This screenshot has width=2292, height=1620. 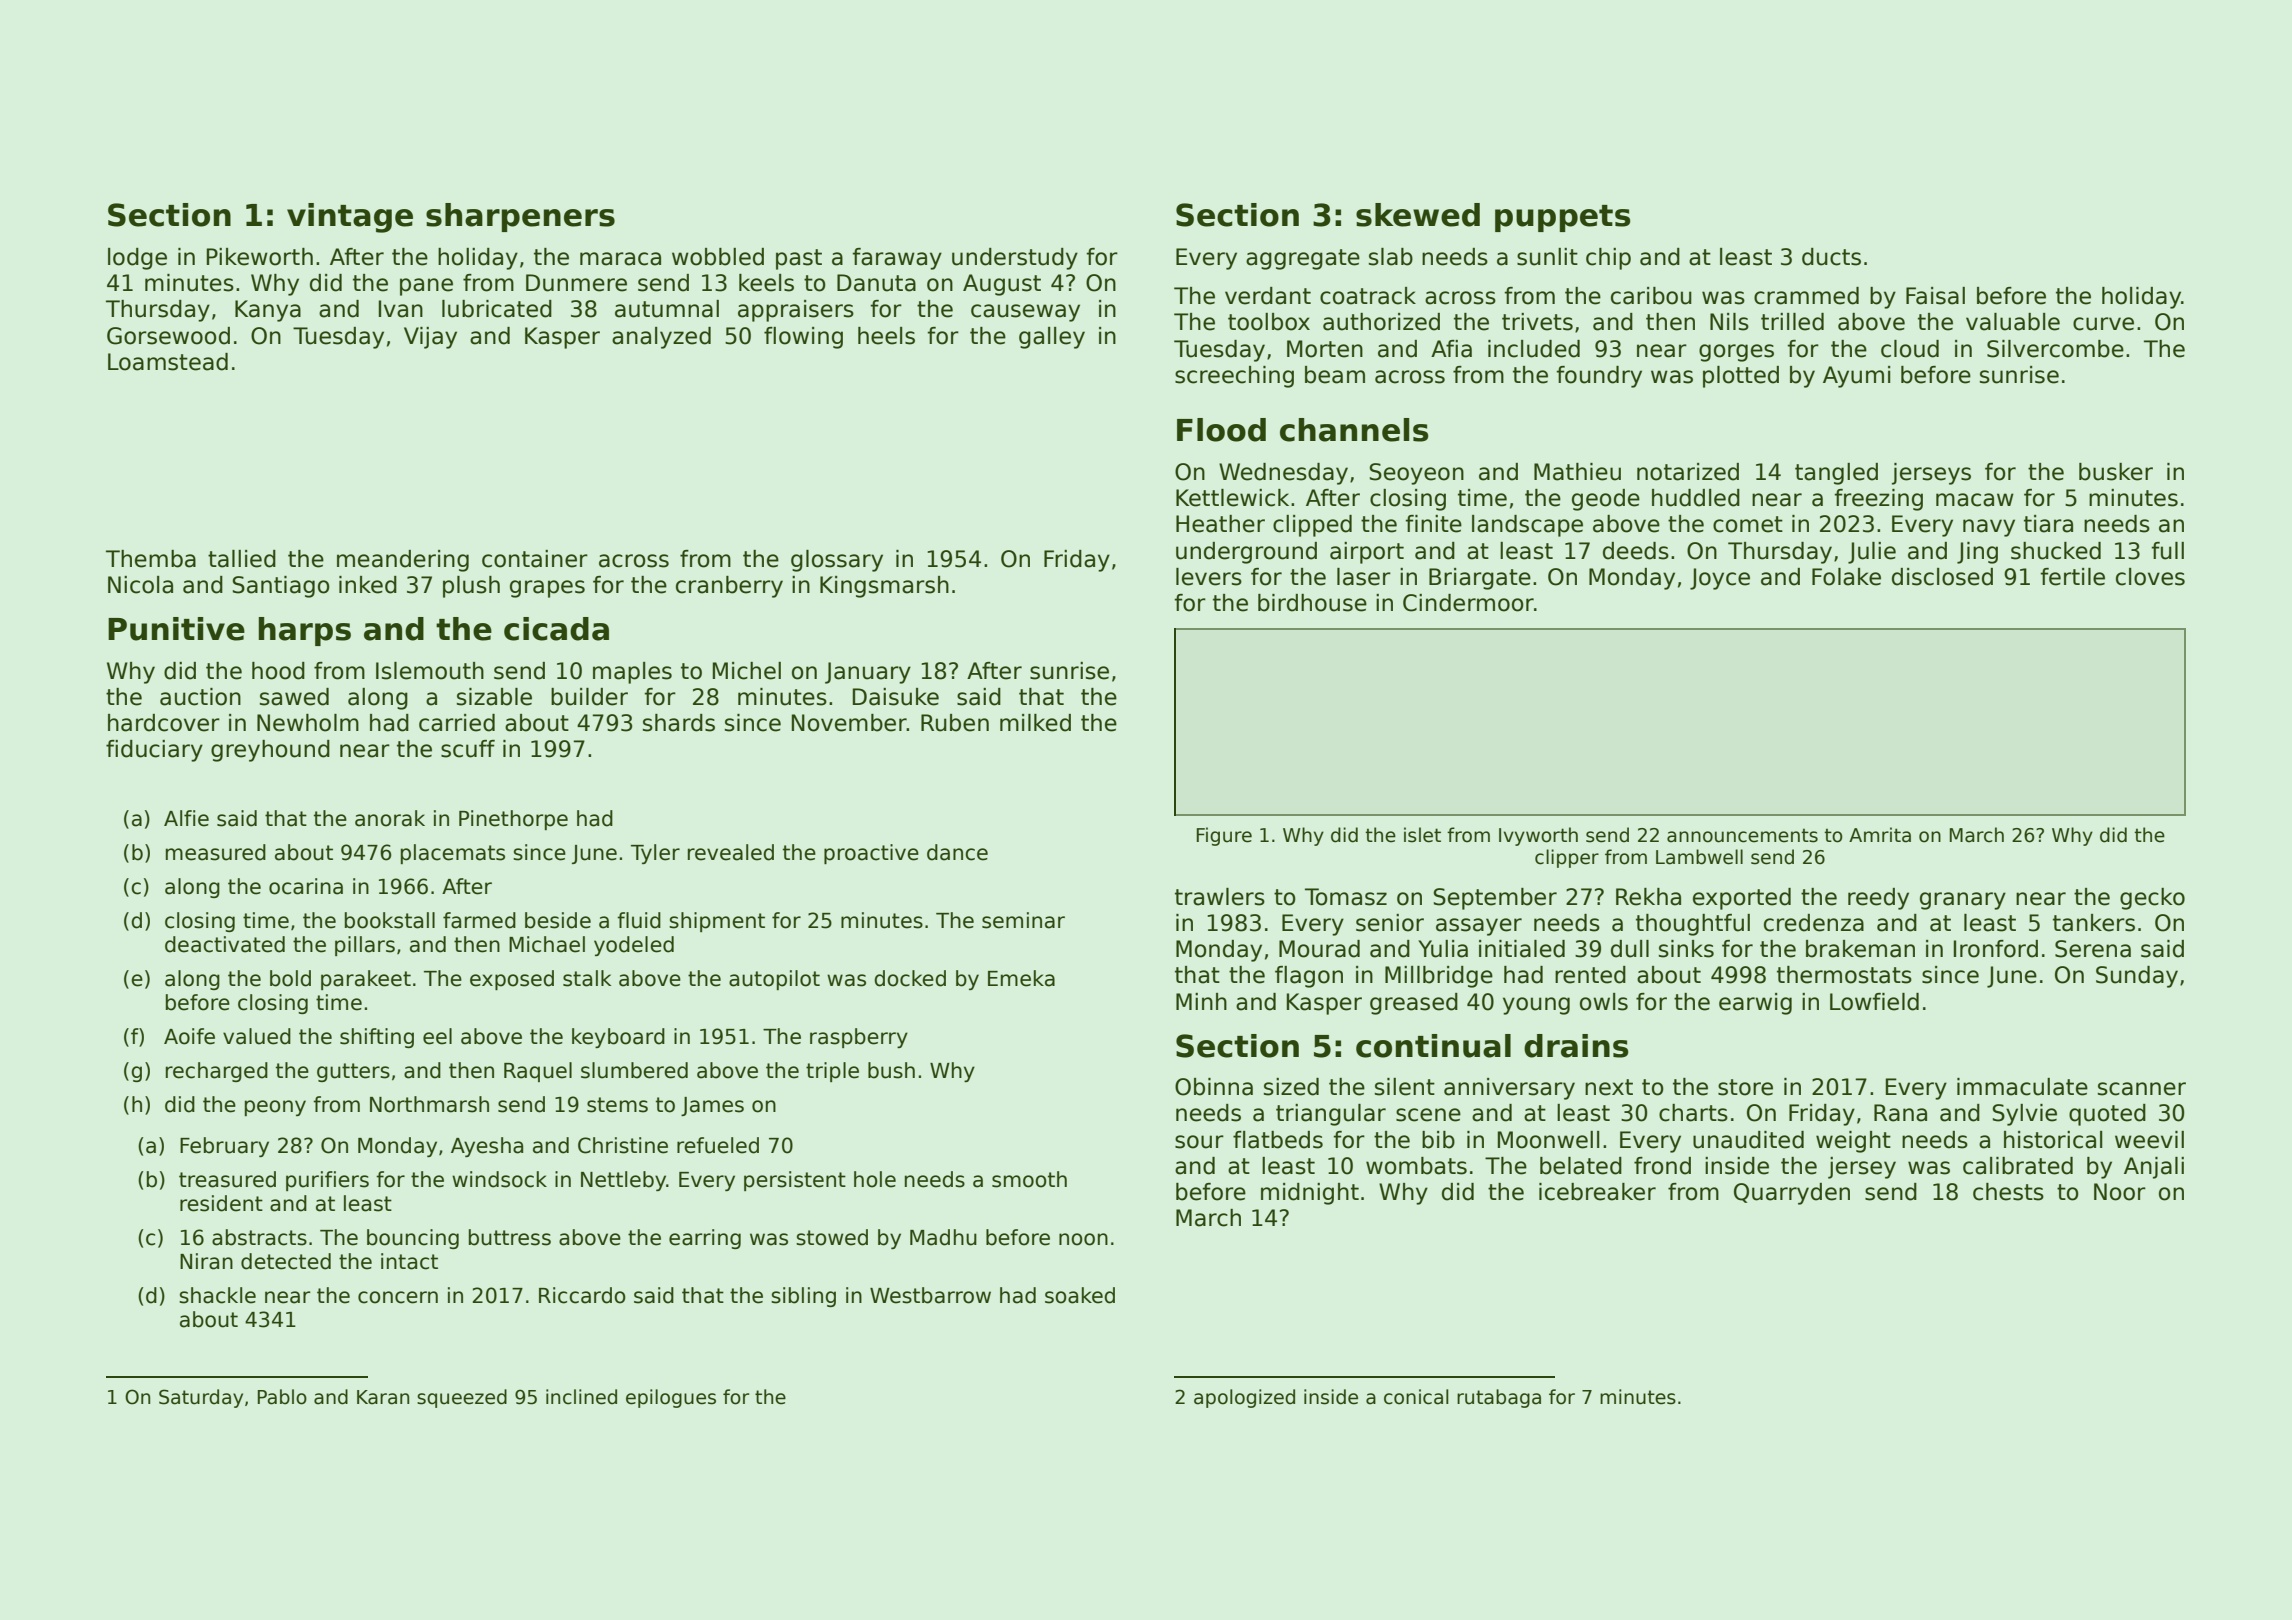 What do you see at coordinates (837, 561) in the screenshot?
I see `glossary` at bounding box center [837, 561].
